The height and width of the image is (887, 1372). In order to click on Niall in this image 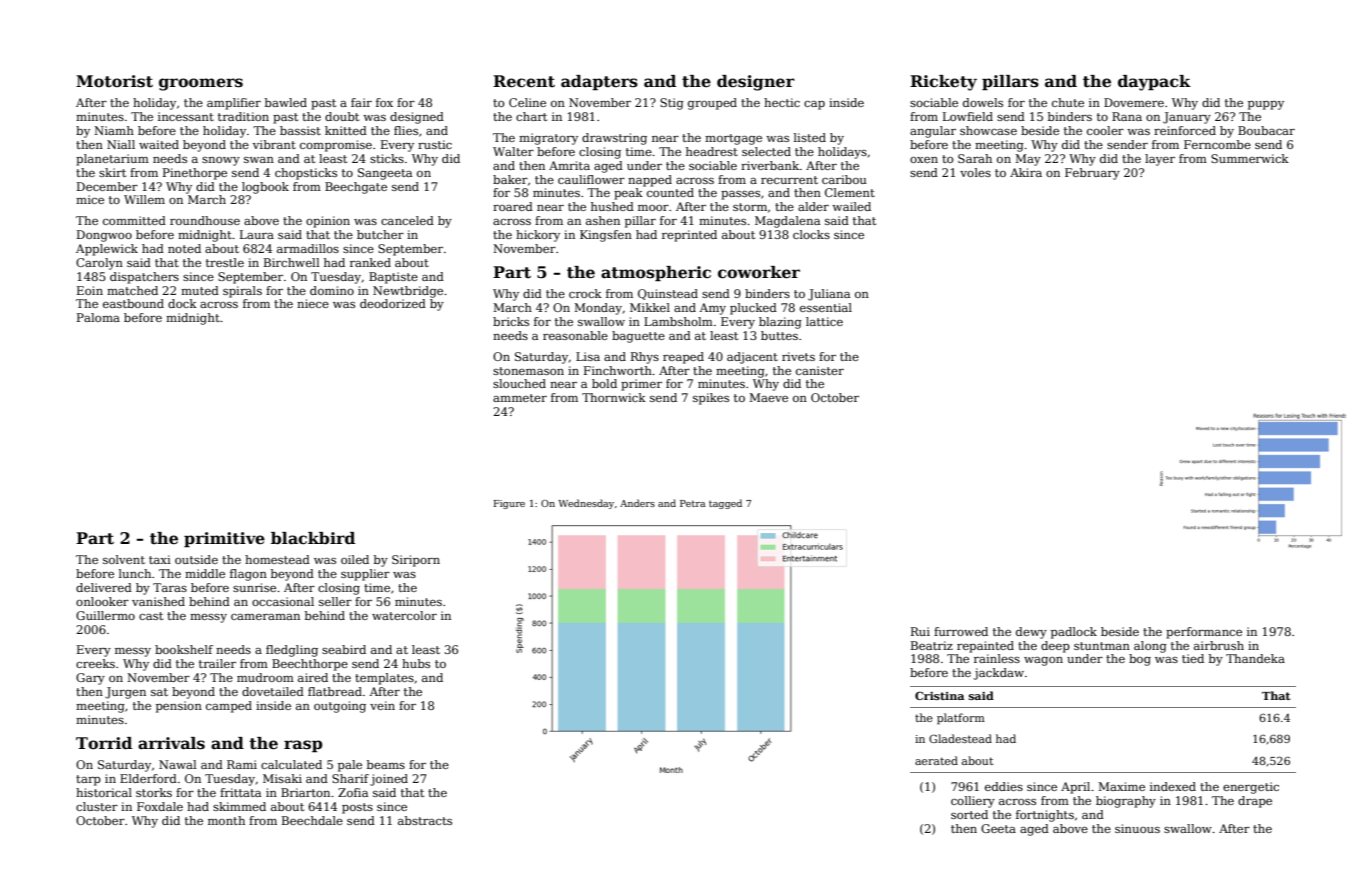, I will do `click(121, 144)`.
